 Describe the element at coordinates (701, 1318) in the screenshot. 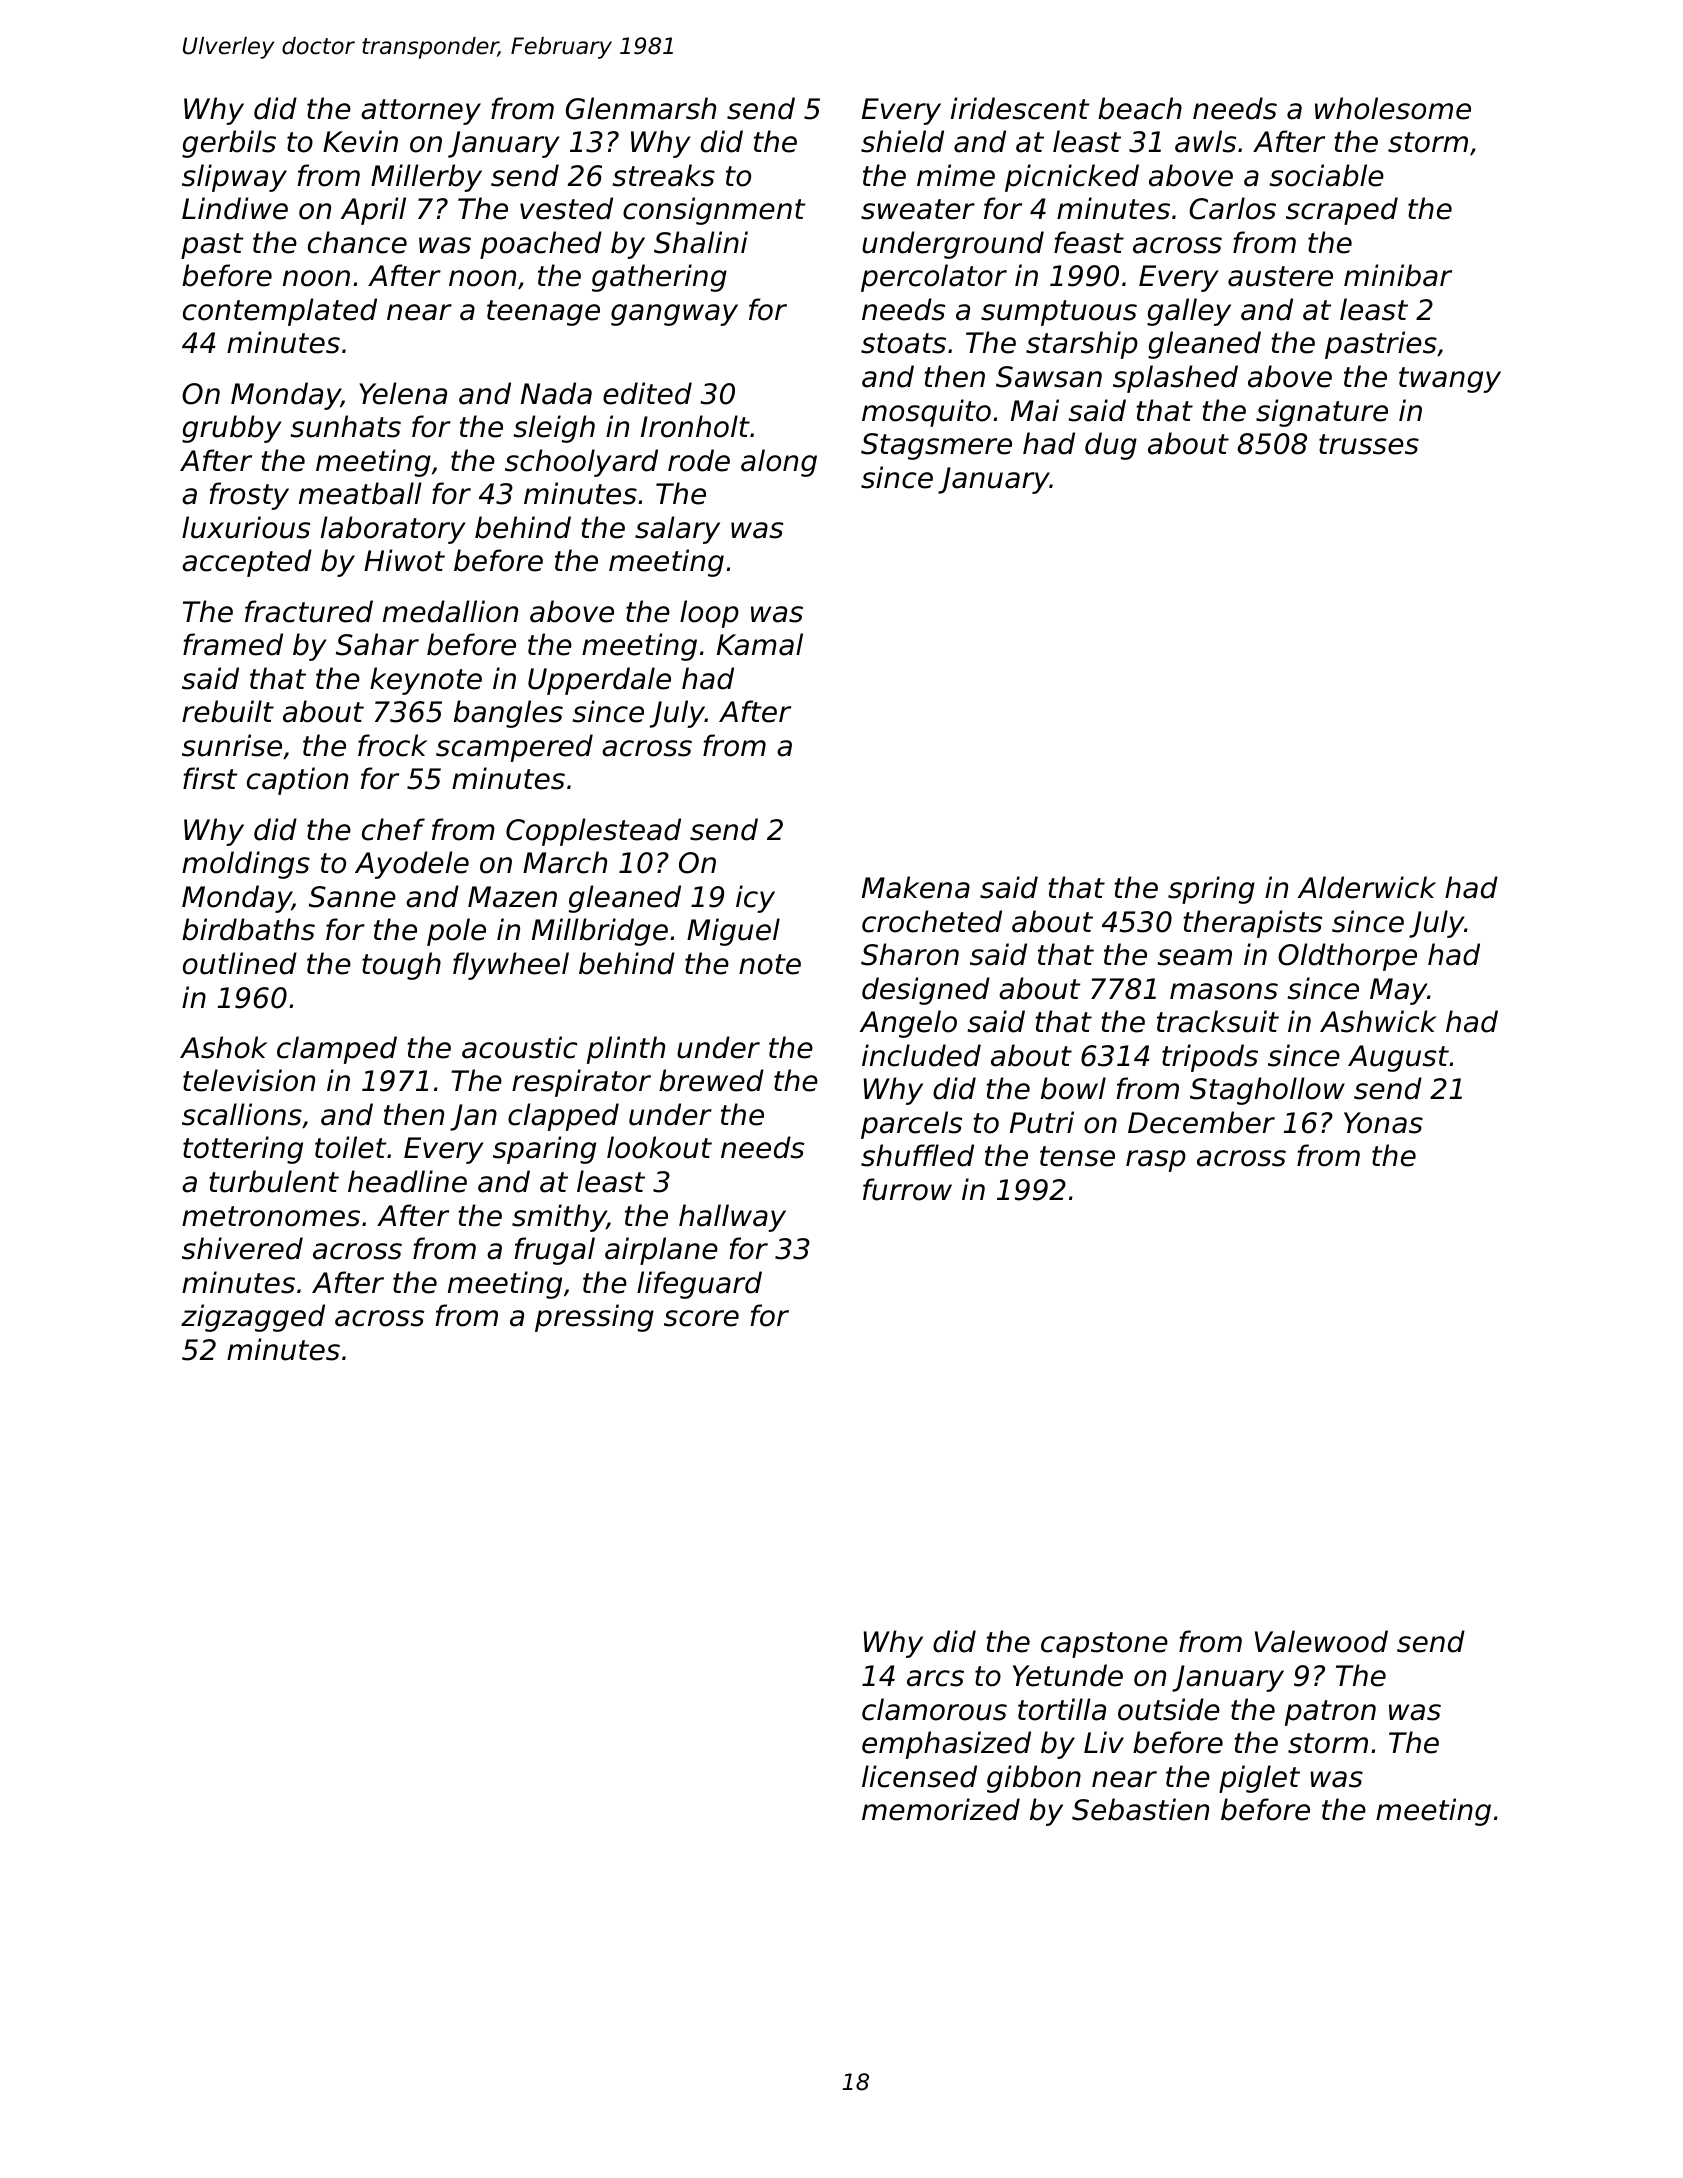

I see `score` at that location.
